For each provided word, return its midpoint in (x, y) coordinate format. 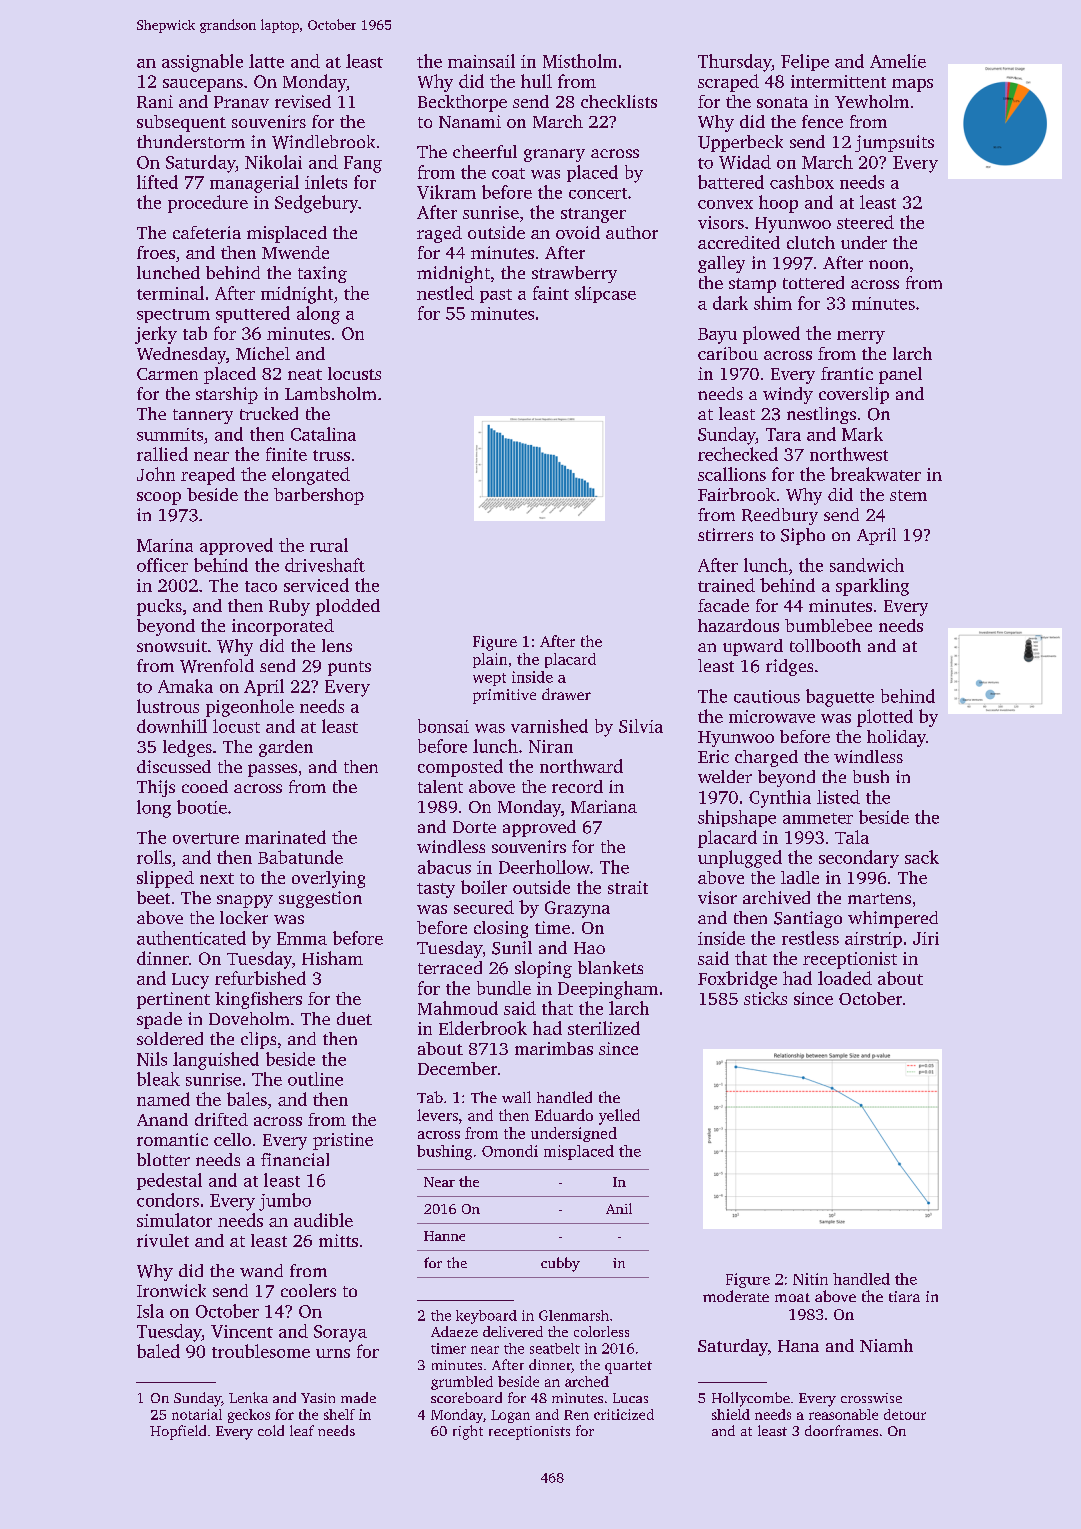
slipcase (605, 294)
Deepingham (608, 990)
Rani (155, 101)
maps (912, 85)
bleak (158, 1079)
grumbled (462, 1383)
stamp (752, 285)
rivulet (163, 1240)
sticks (765, 998)
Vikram (446, 192)
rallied (162, 454)
